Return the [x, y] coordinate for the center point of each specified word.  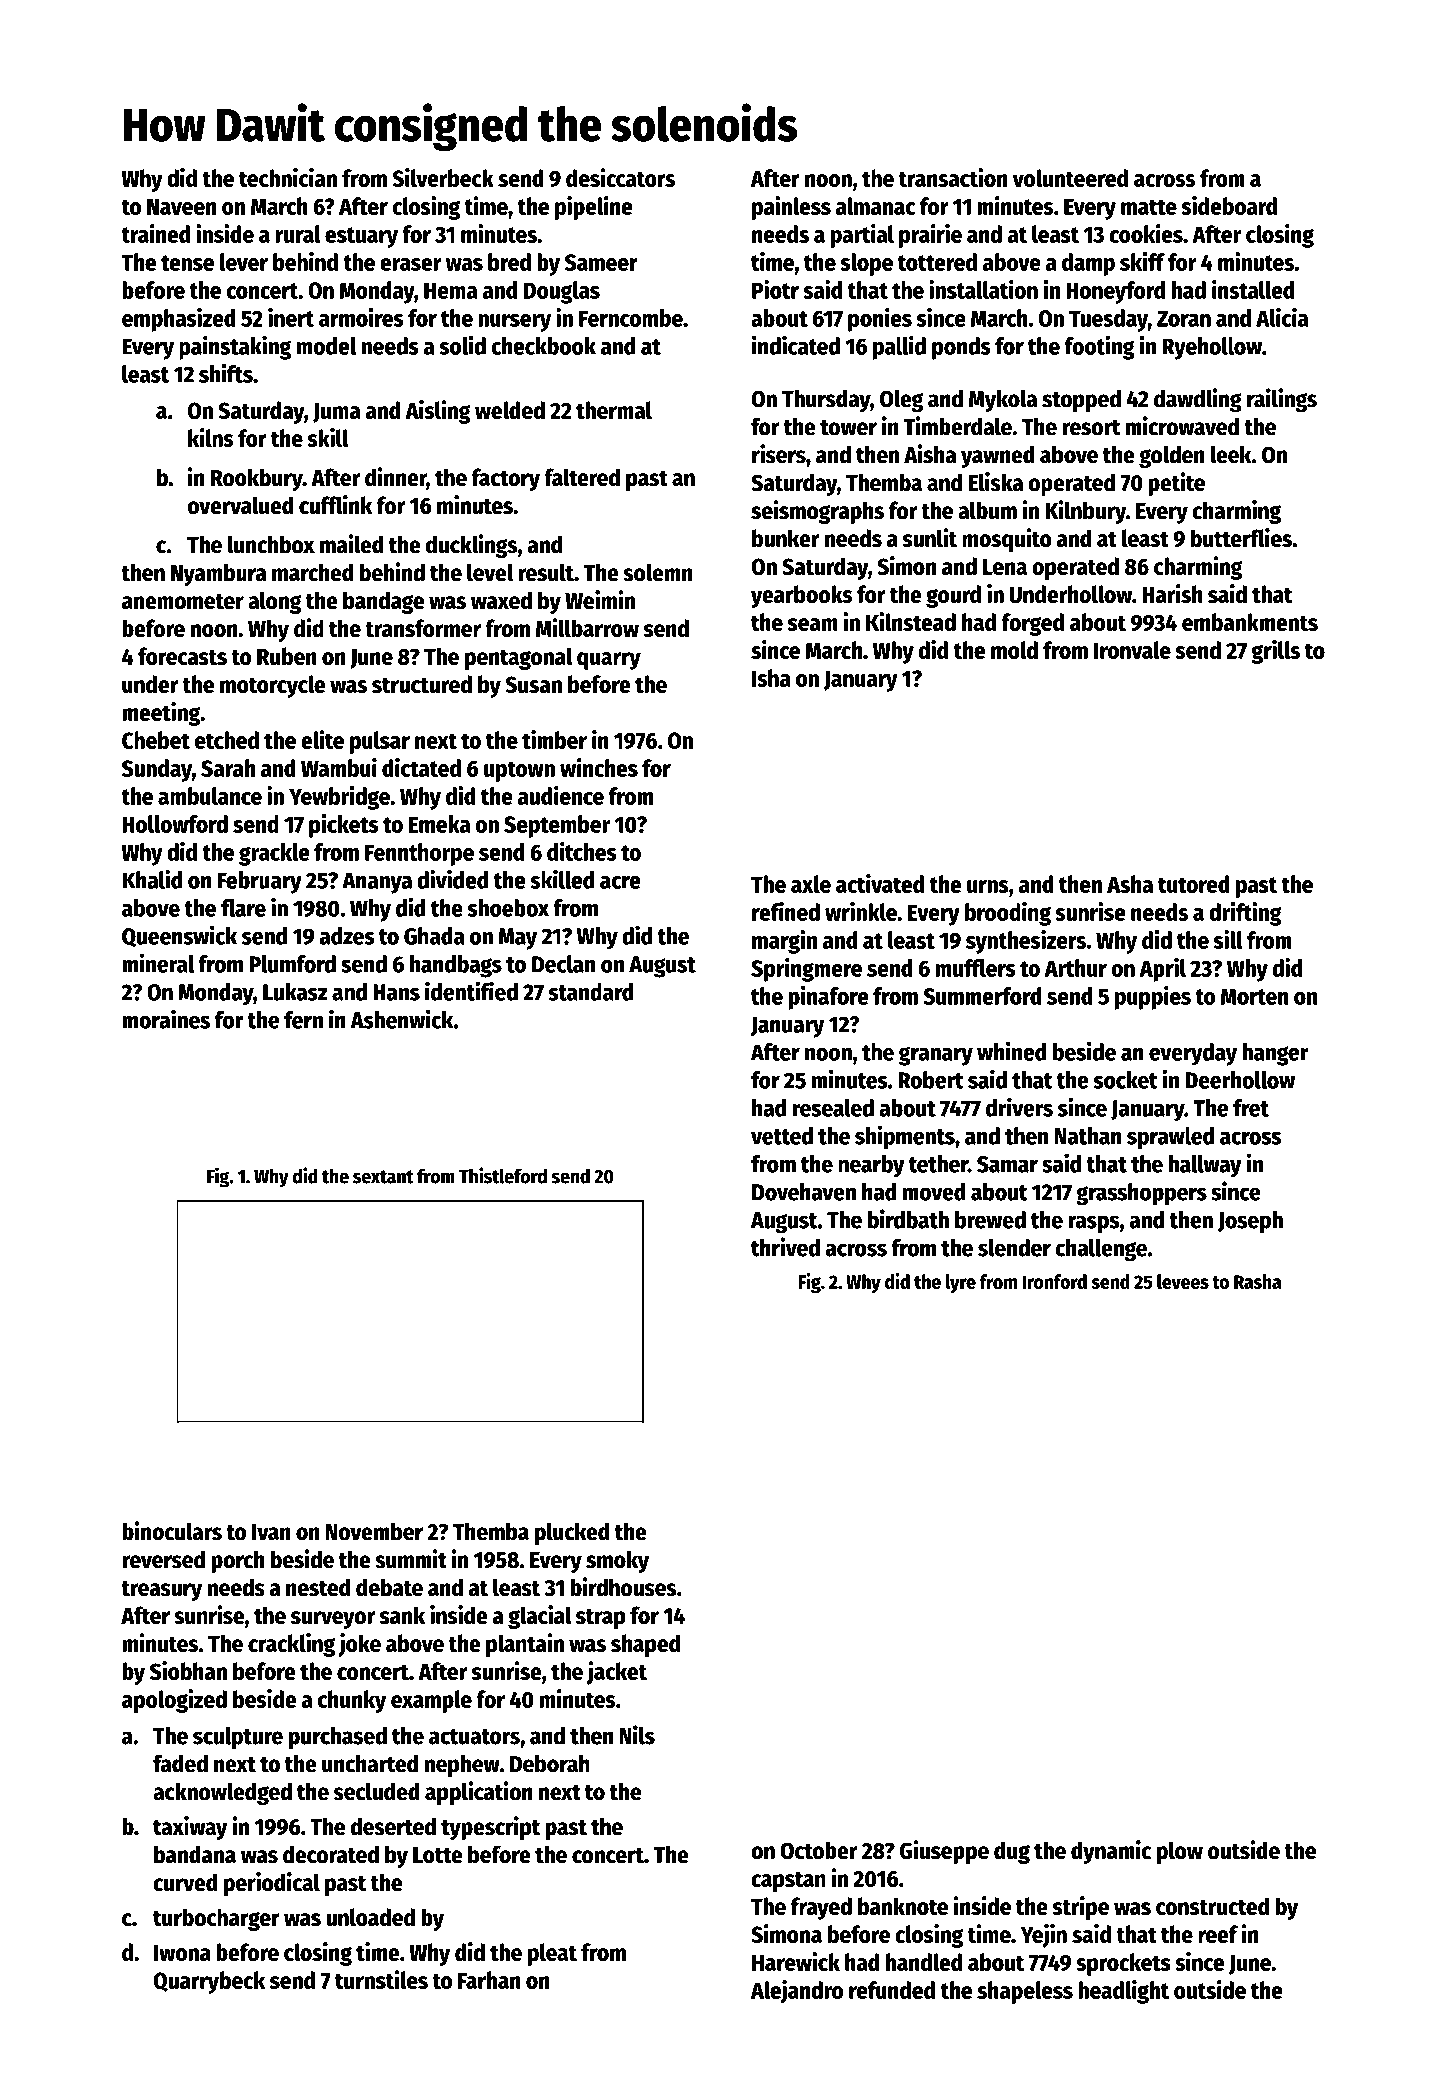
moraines [166, 1019]
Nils [637, 1735]
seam [813, 624]
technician [288, 177]
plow [1180, 1852]
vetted [782, 1136]
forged [1032, 624]
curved [185, 1882]
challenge [1101, 1250]
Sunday [157, 770]
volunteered [1070, 178]
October [819, 1850]
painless [791, 208]
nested [318, 1587]
